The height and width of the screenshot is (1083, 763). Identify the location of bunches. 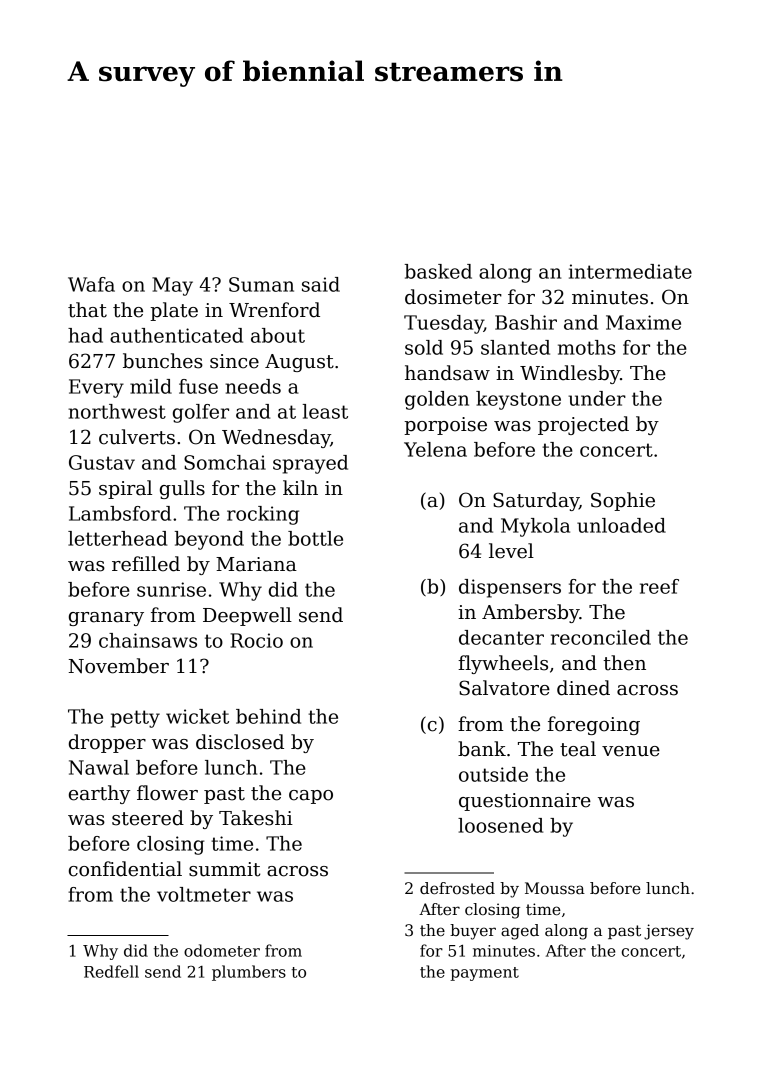
(163, 361).
